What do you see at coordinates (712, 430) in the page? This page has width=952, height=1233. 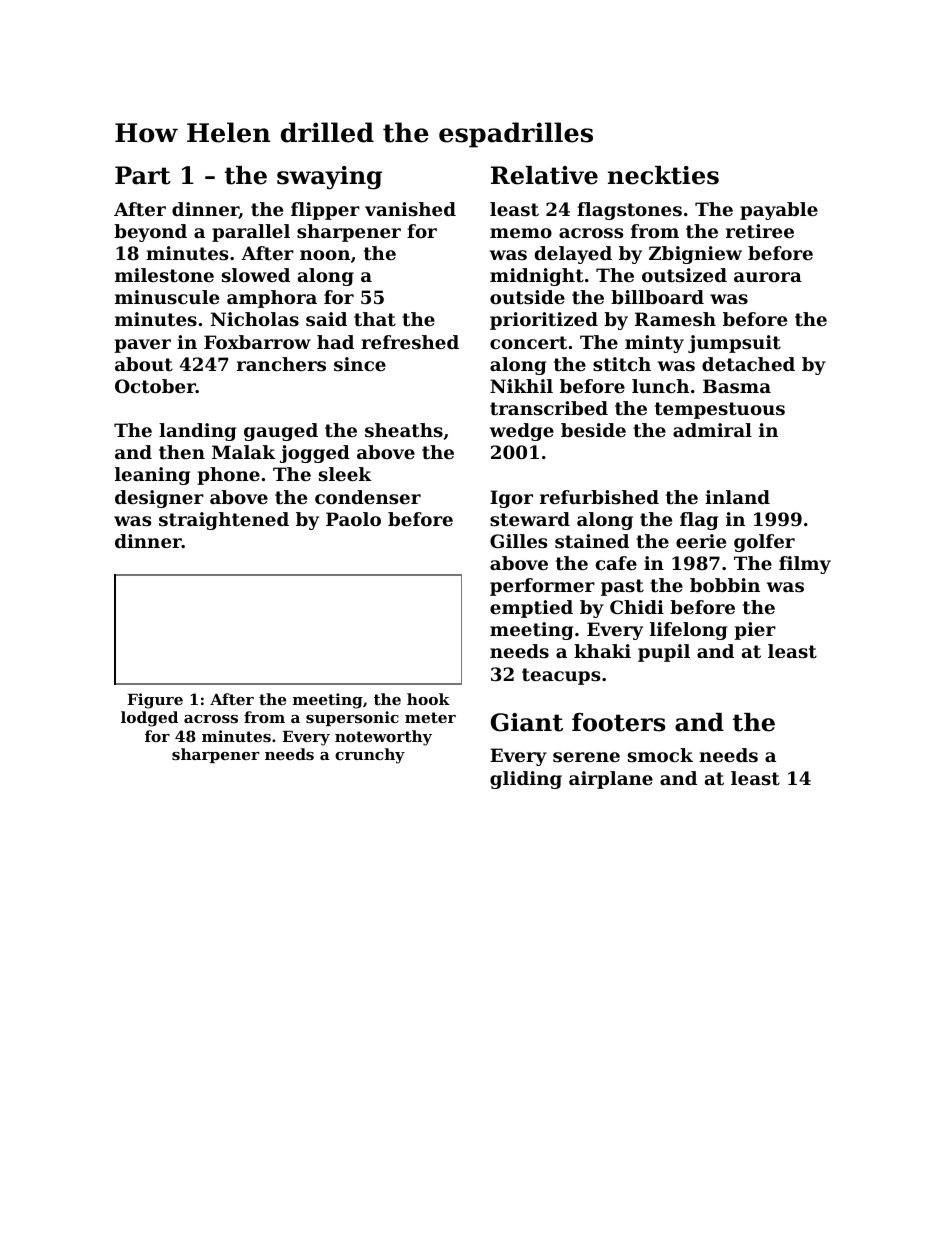 I see `admiral` at bounding box center [712, 430].
